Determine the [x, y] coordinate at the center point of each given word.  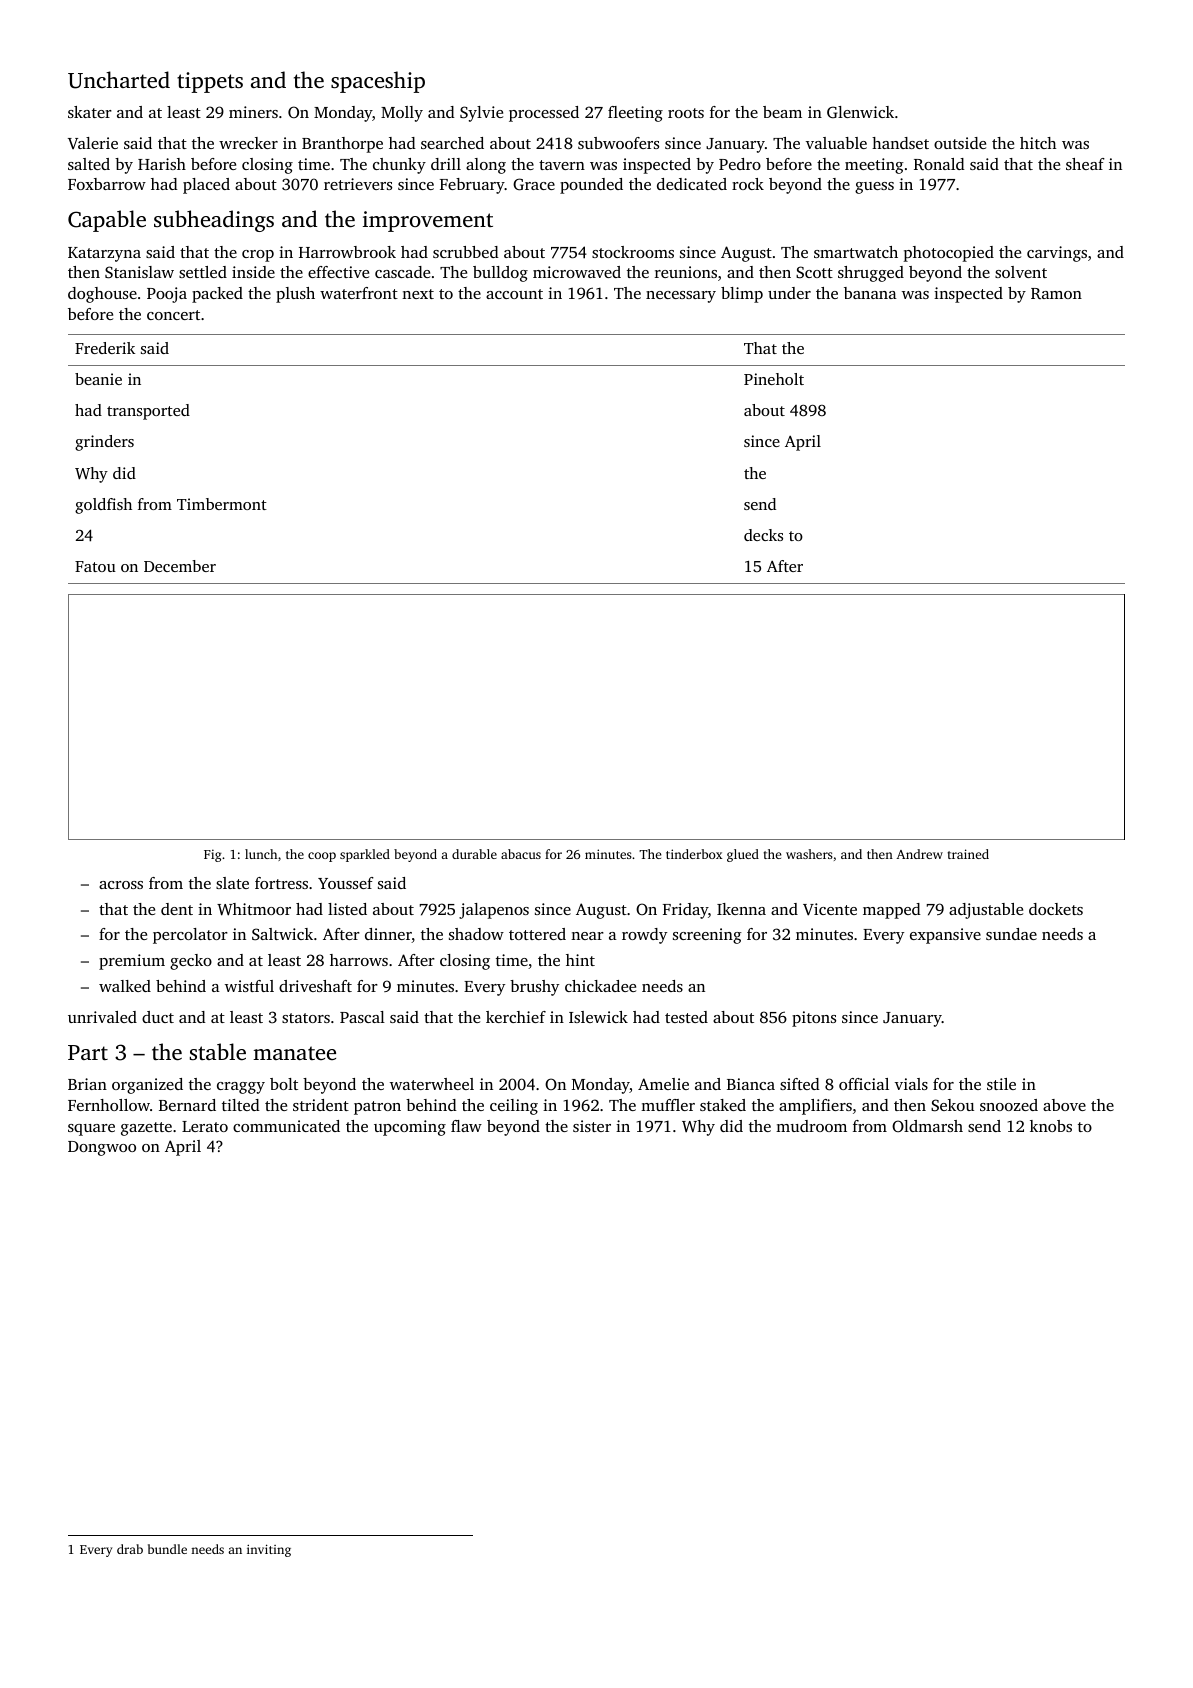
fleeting [635, 114]
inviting [269, 1550]
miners [253, 112]
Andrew [919, 854]
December [180, 566]
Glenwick [860, 112]
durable [474, 854]
